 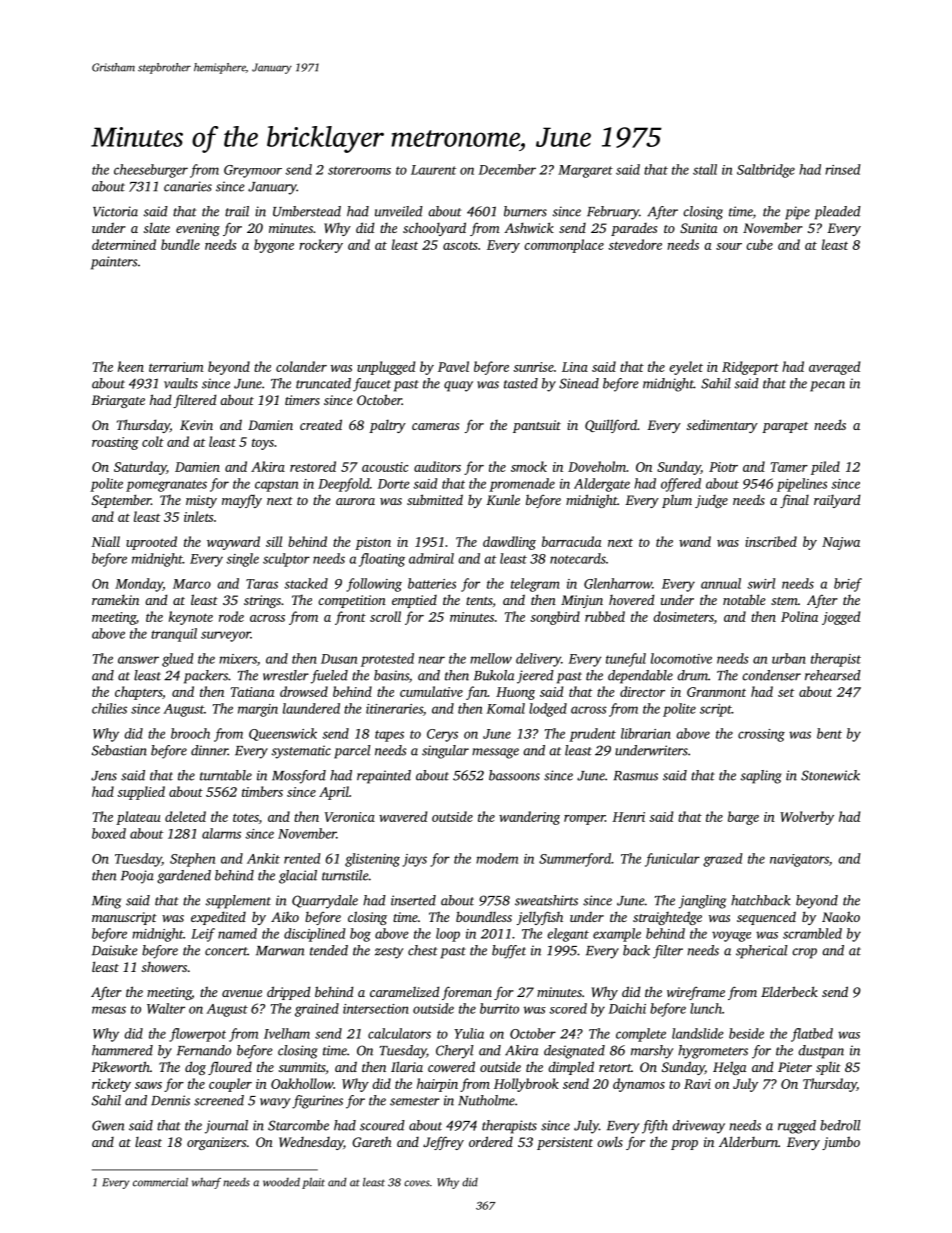 I want to click on Margaret, so click(x=585, y=171).
